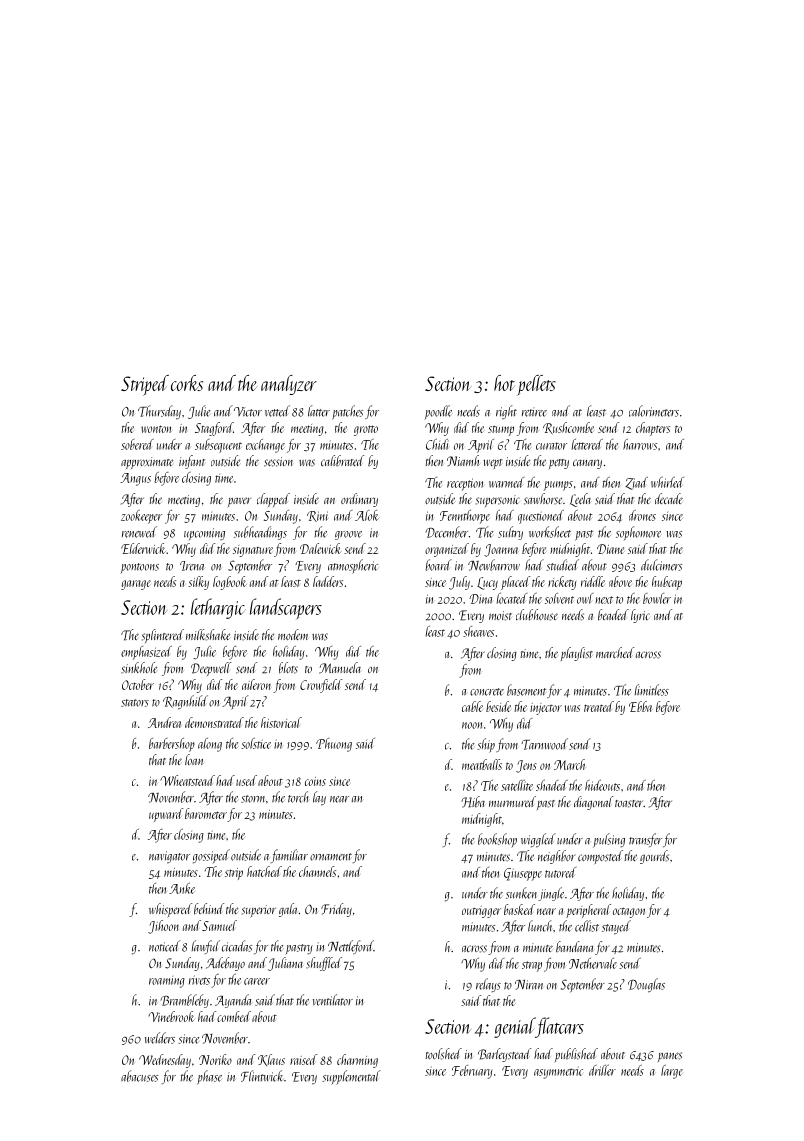 The height and width of the screenshot is (1141, 804). Describe the element at coordinates (169, 857) in the screenshot. I see `navigator` at that location.
